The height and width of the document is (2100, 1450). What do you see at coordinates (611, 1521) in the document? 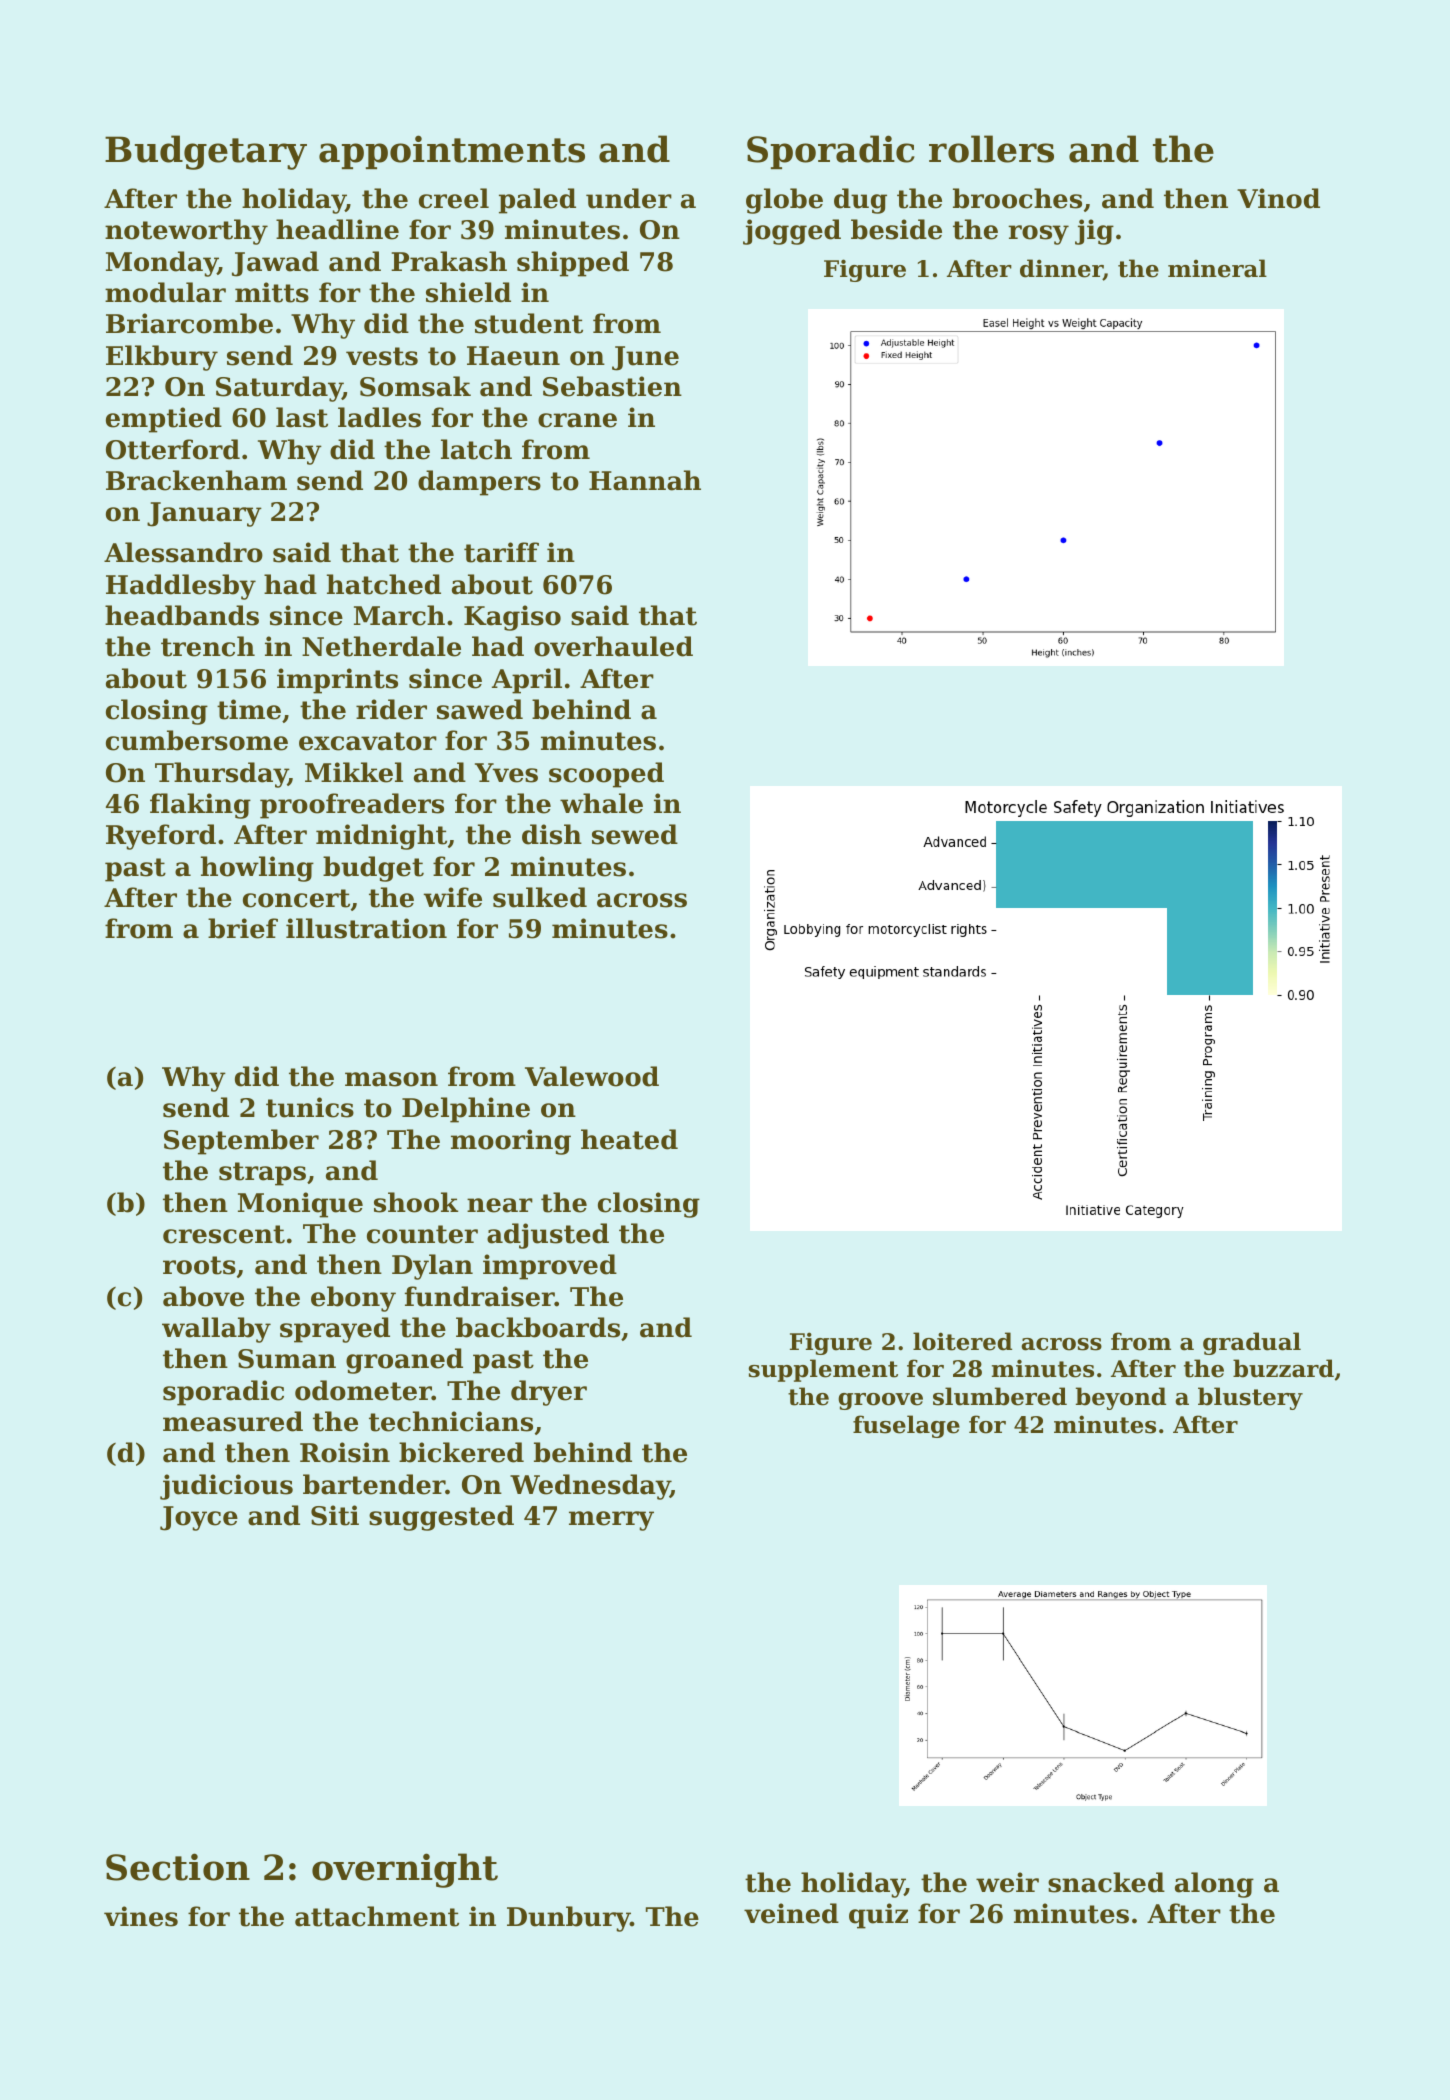
I see `merry` at bounding box center [611, 1521].
